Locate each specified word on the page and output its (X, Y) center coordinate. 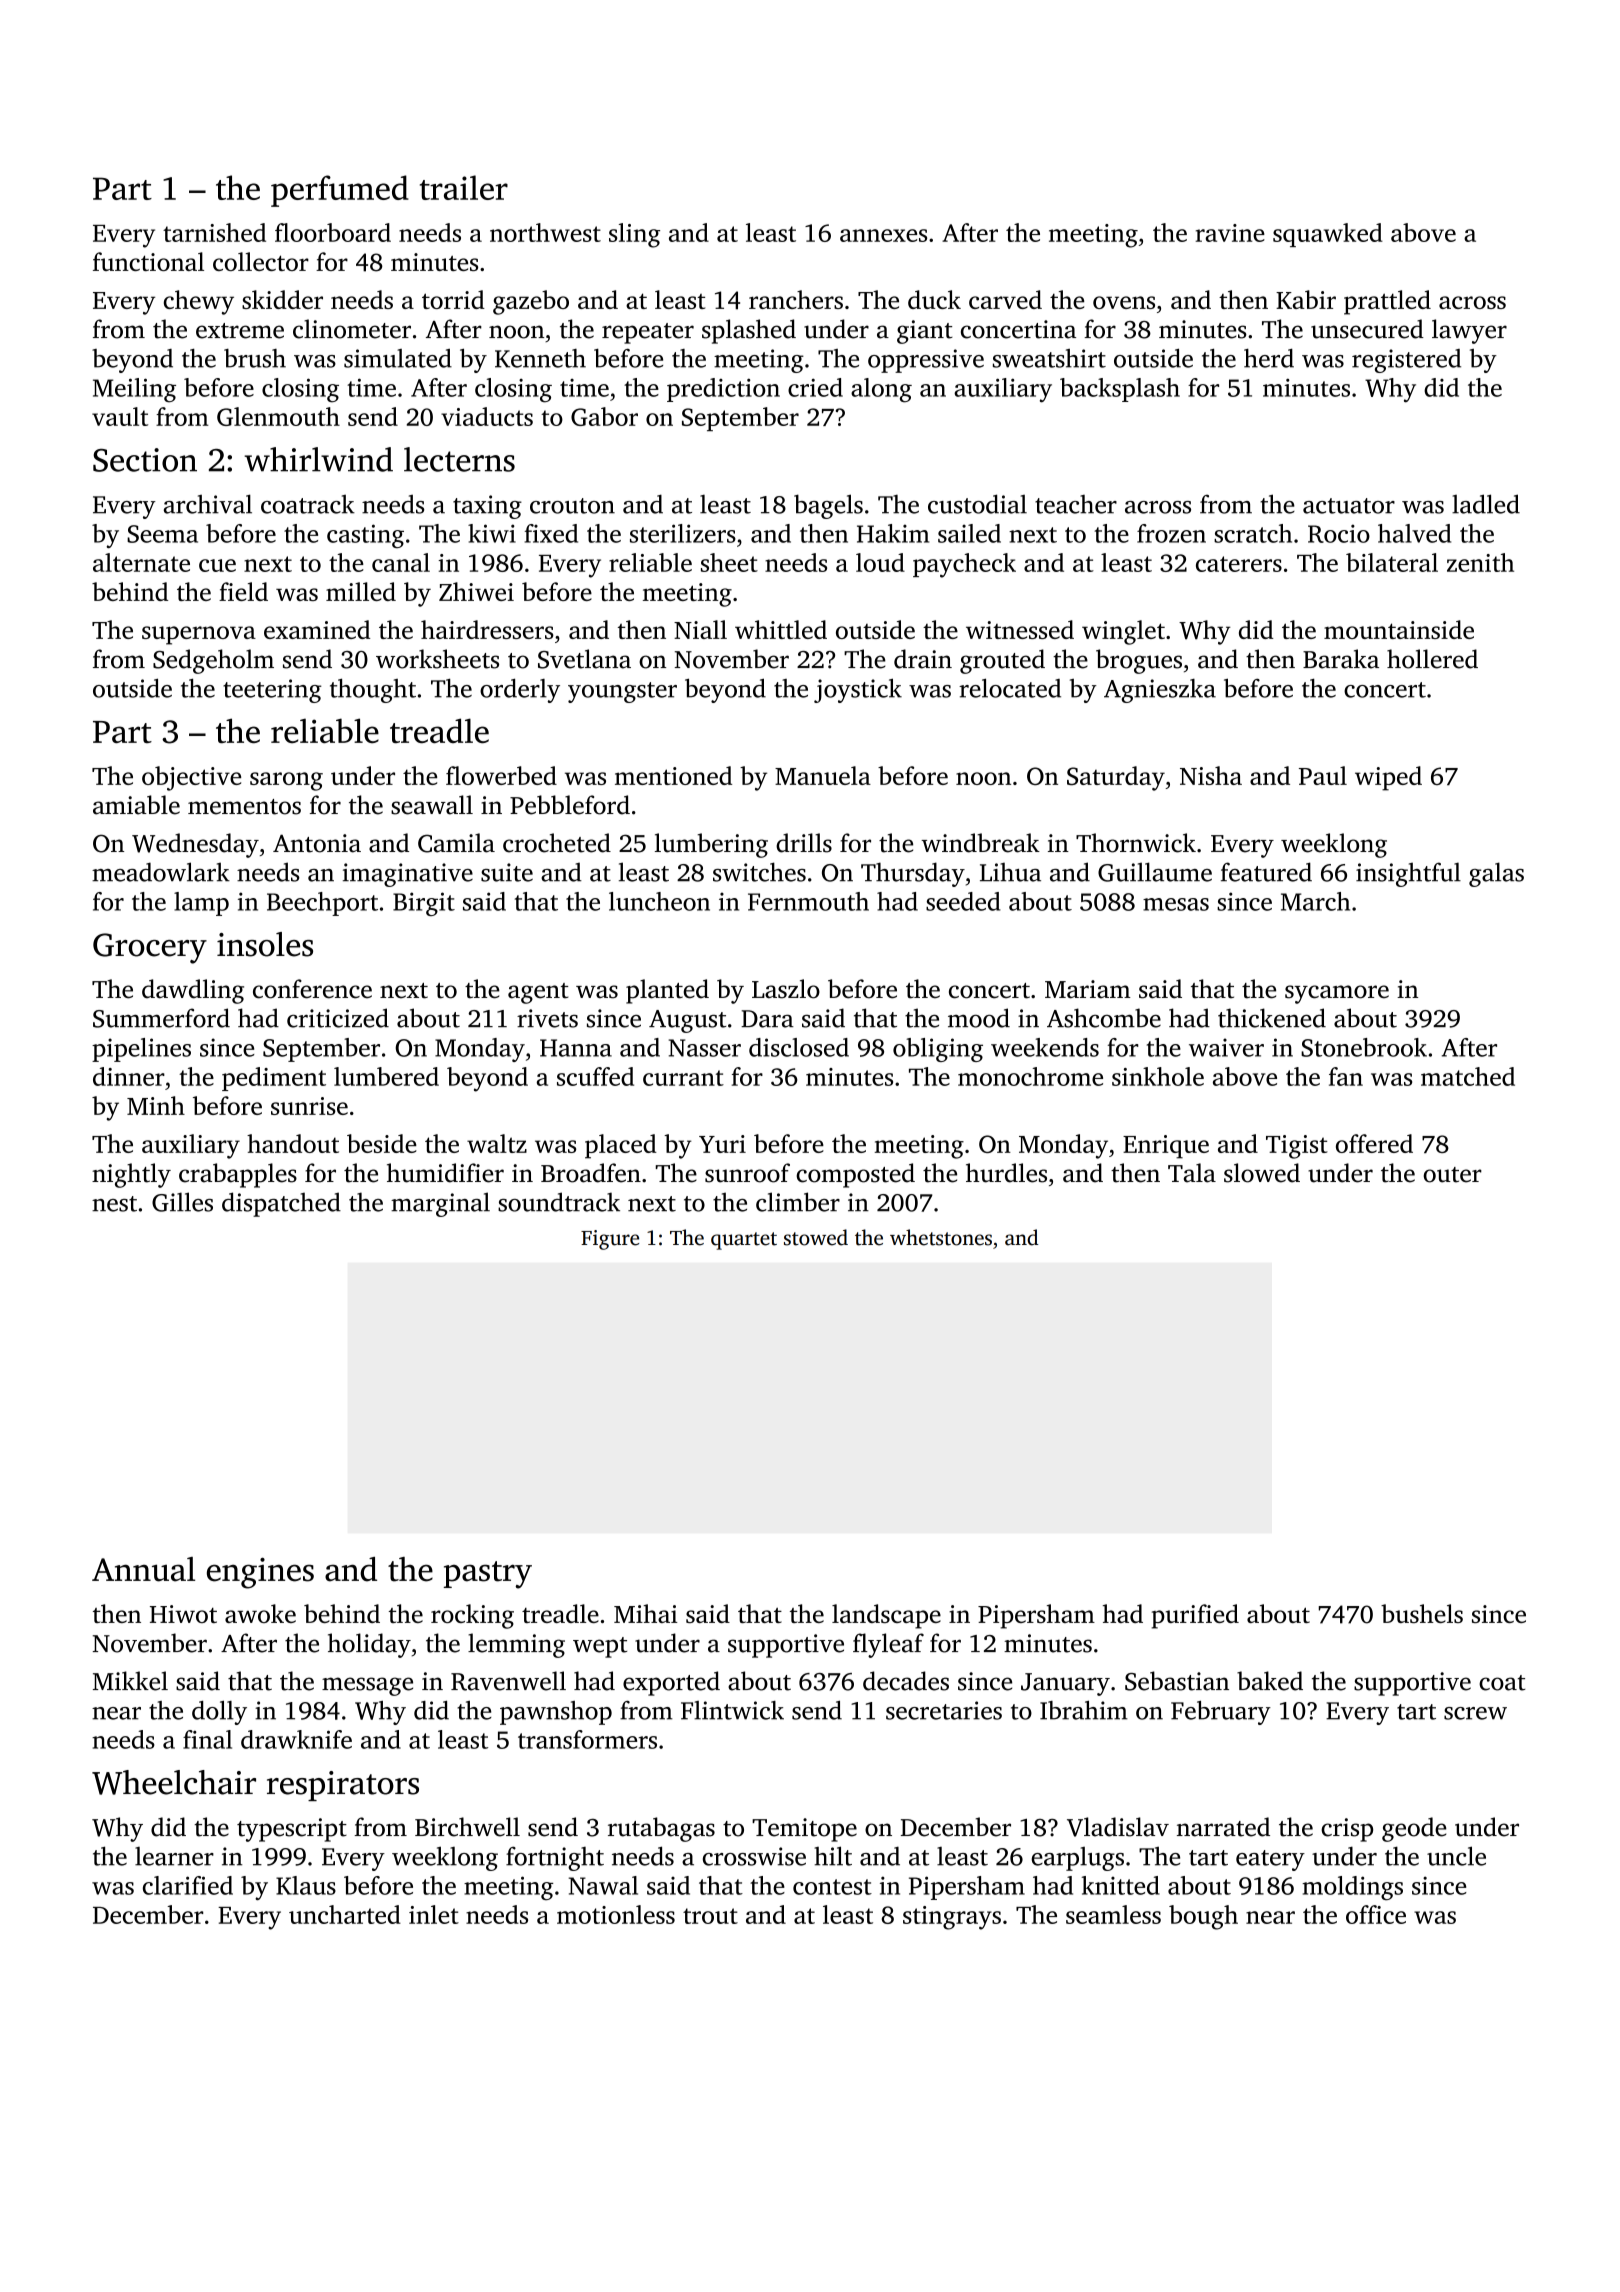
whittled (781, 629)
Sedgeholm (213, 661)
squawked (1328, 235)
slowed (1262, 1173)
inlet (434, 1914)
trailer (464, 187)
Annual (143, 1569)
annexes (883, 235)
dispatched (281, 1204)
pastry (488, 1575)
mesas (1176, 904)
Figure (610, 1240)
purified (1195, 1616)
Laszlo (786, 989)
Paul (1323, 775)
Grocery (150, 948)
